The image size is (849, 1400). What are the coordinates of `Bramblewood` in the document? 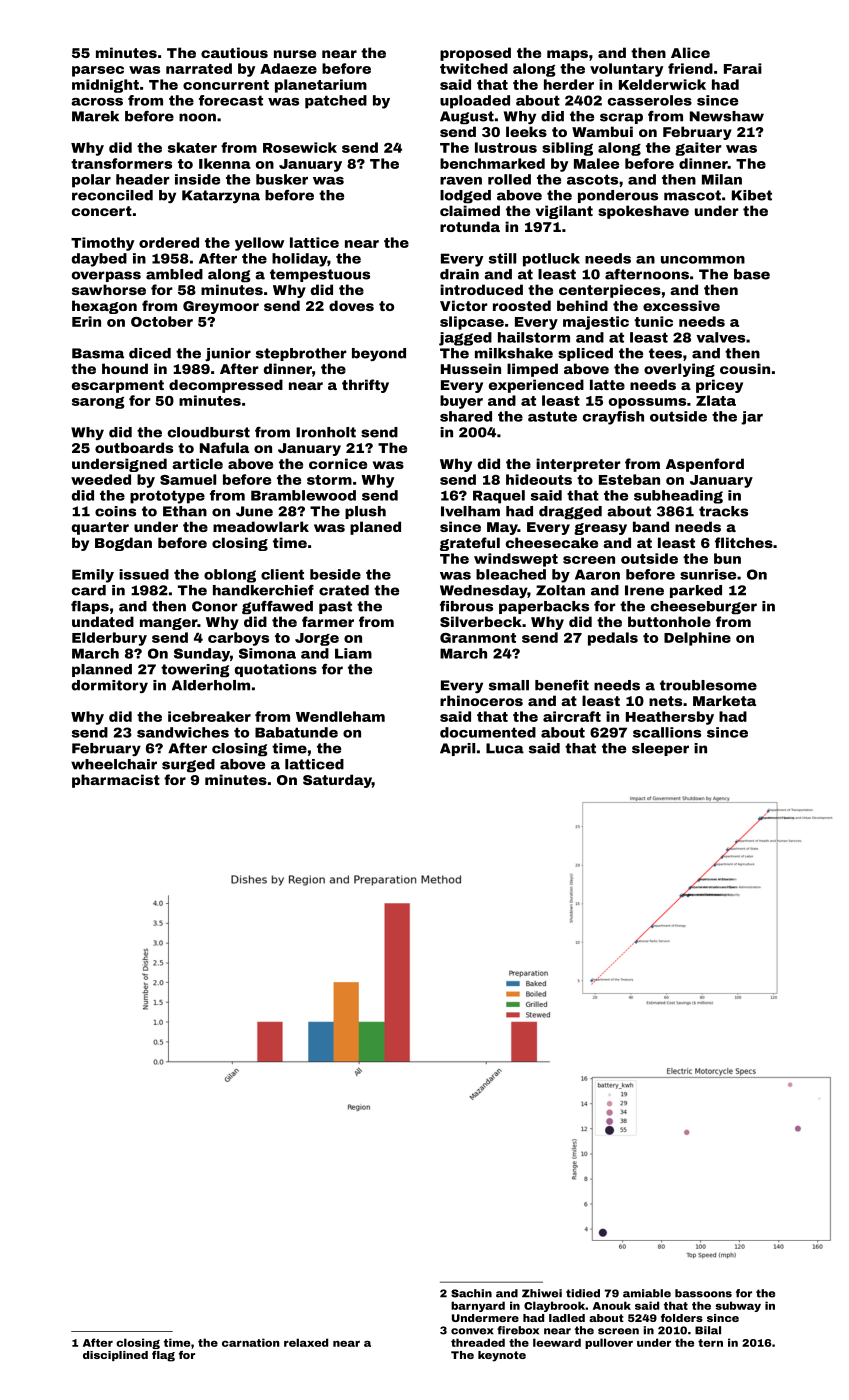 It's located at (303, 495).
